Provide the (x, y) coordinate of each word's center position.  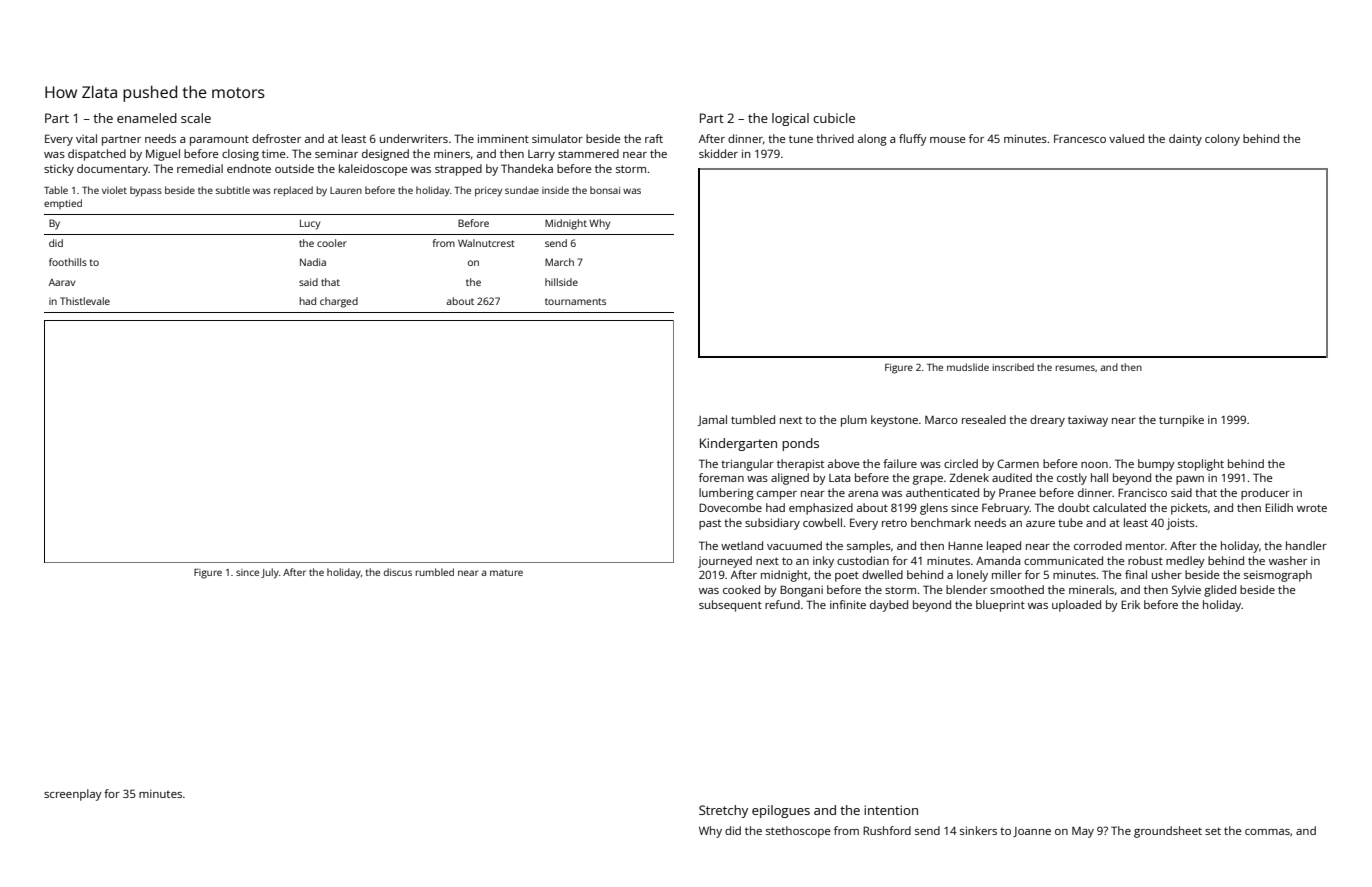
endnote (249, 168)
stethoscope (798, 832)
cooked (741, 589)
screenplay (73, 795)
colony (1222, 140)
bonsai (605, 190)
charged (339, 302)
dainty (1185, 140)
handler (1306, 545)
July (270, 573)
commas (1267, 832)
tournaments (575, 301)
